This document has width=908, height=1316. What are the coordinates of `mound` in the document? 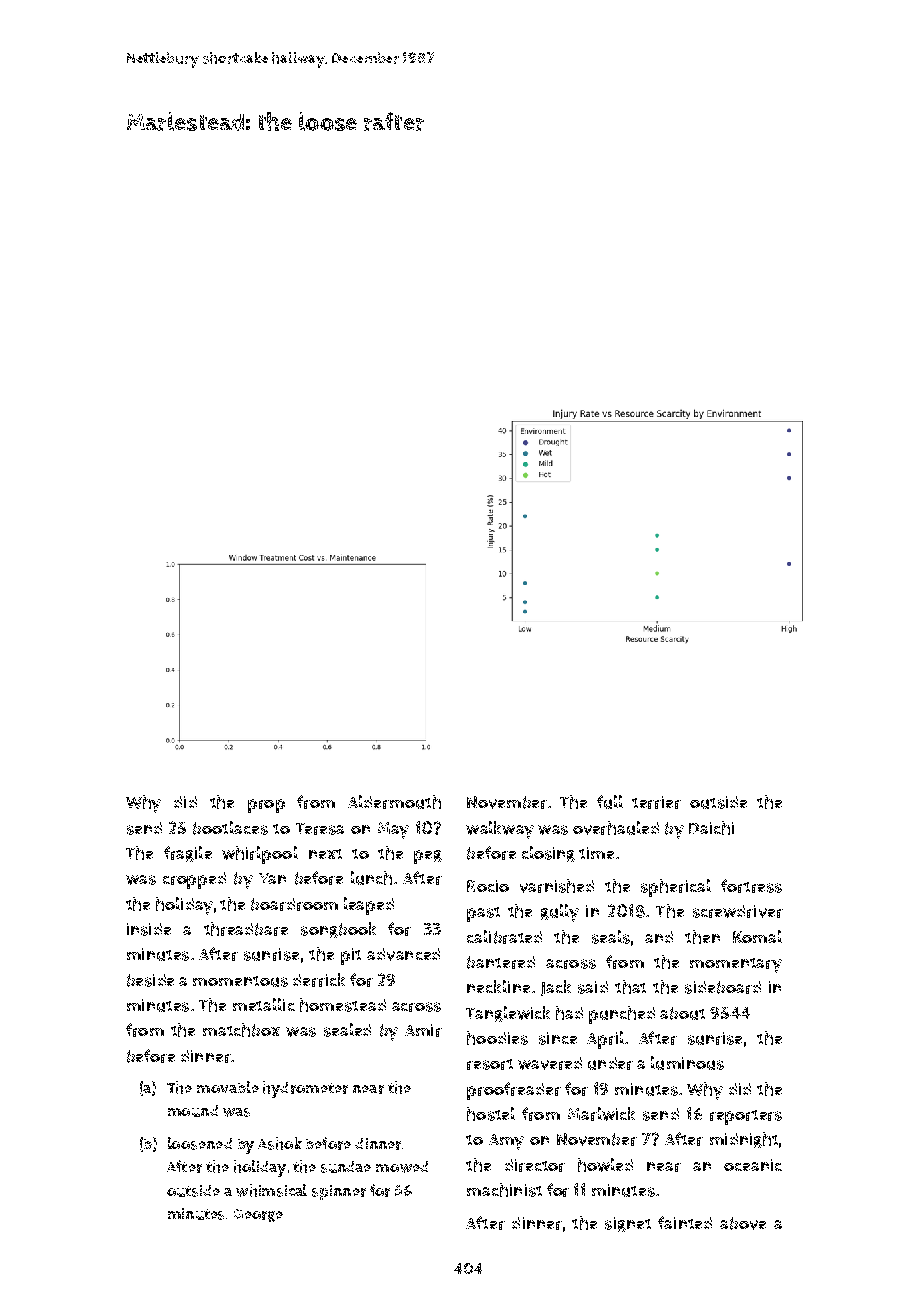 It's located at (193, 1111).
